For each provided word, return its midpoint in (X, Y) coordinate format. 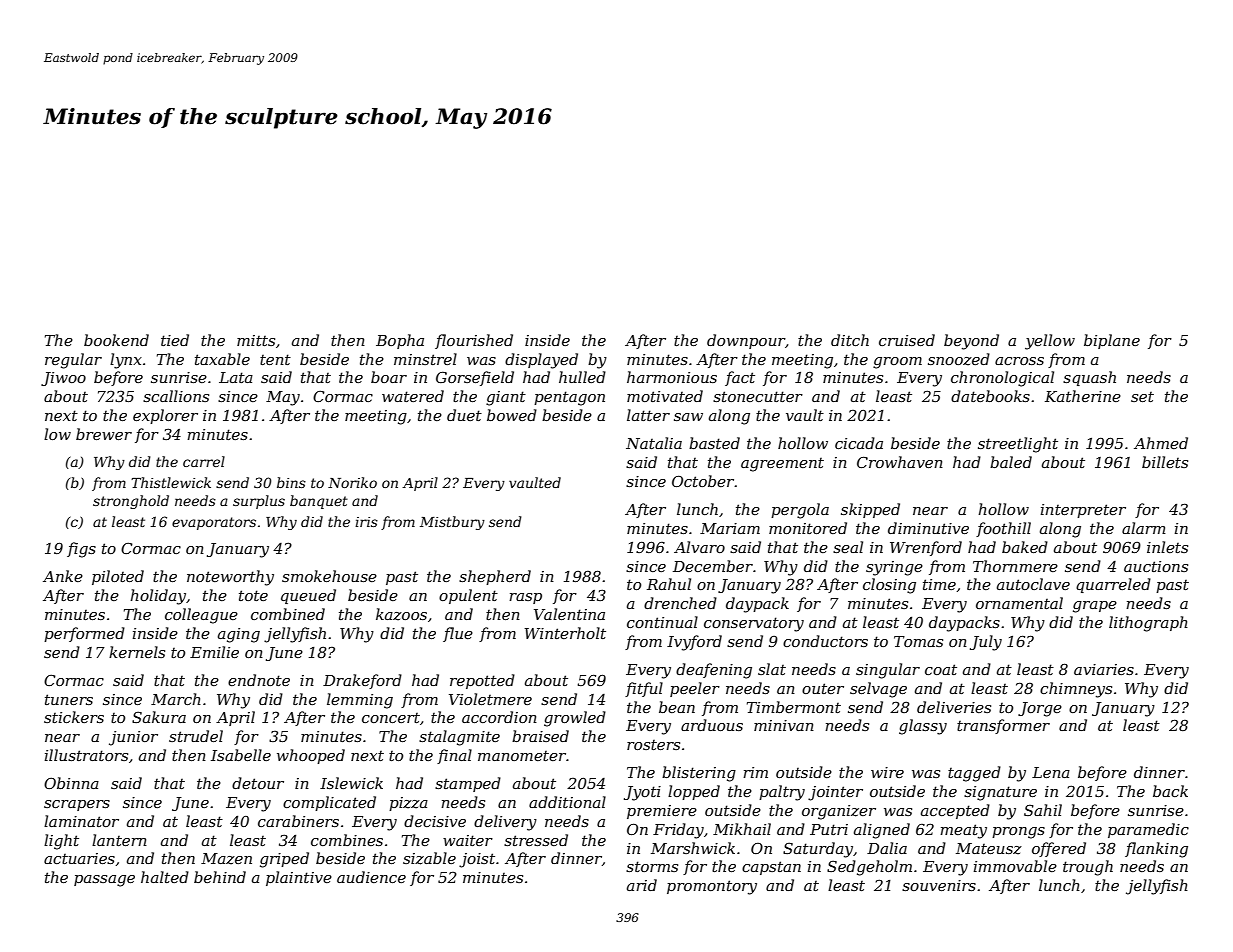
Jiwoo (63, 379)
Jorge (1040, 709)
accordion (499, 717)
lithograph (1148, 624)
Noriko (352, 482)
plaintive (299, 878)
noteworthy (230, 578)
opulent (468, 596)
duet (464, 415)
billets (1165, 462)
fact (740, 378)
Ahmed (1161, 443)
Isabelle (241, 755)
